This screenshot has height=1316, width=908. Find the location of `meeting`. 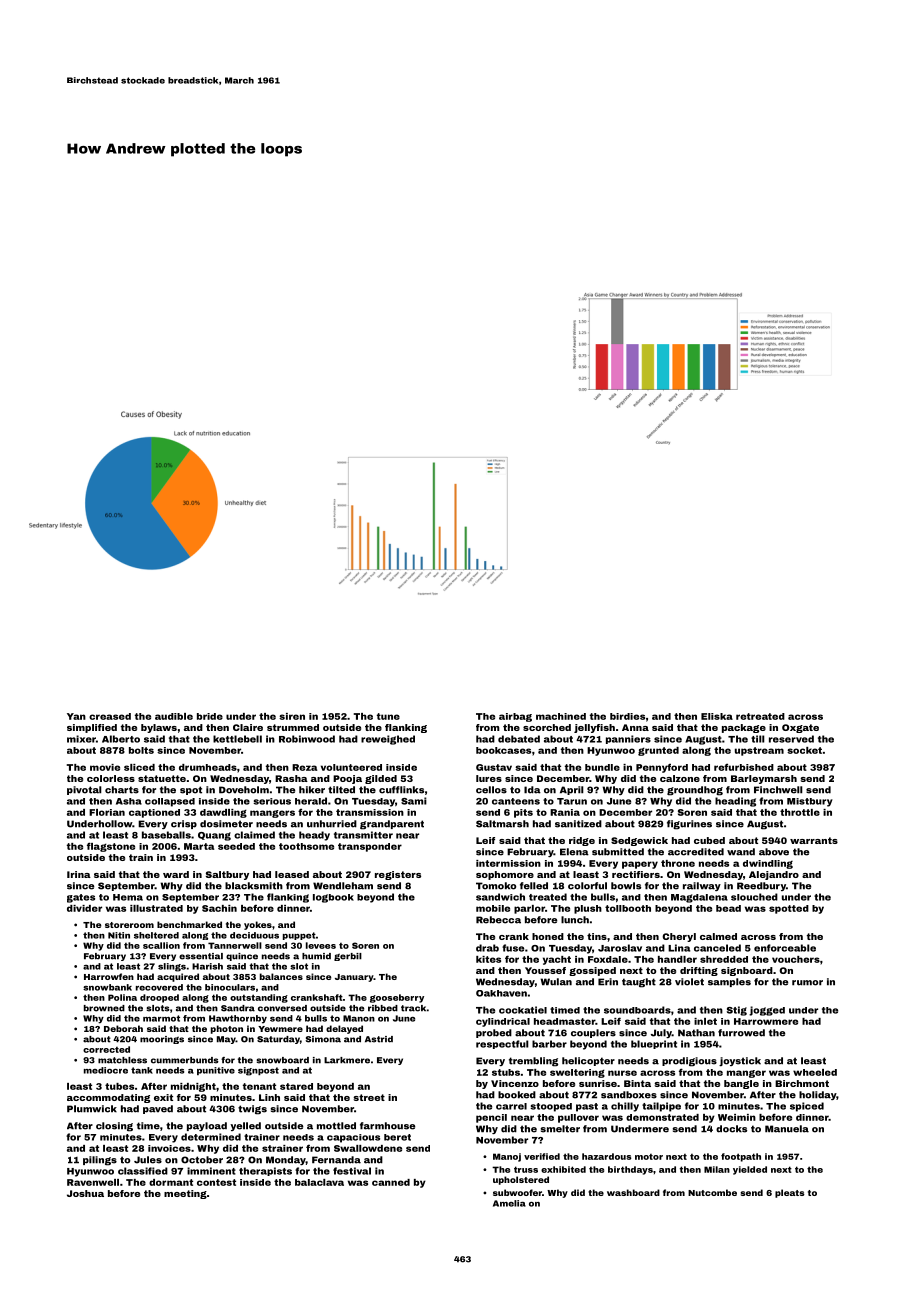

meeting is located at coordinates (185, 1194).
